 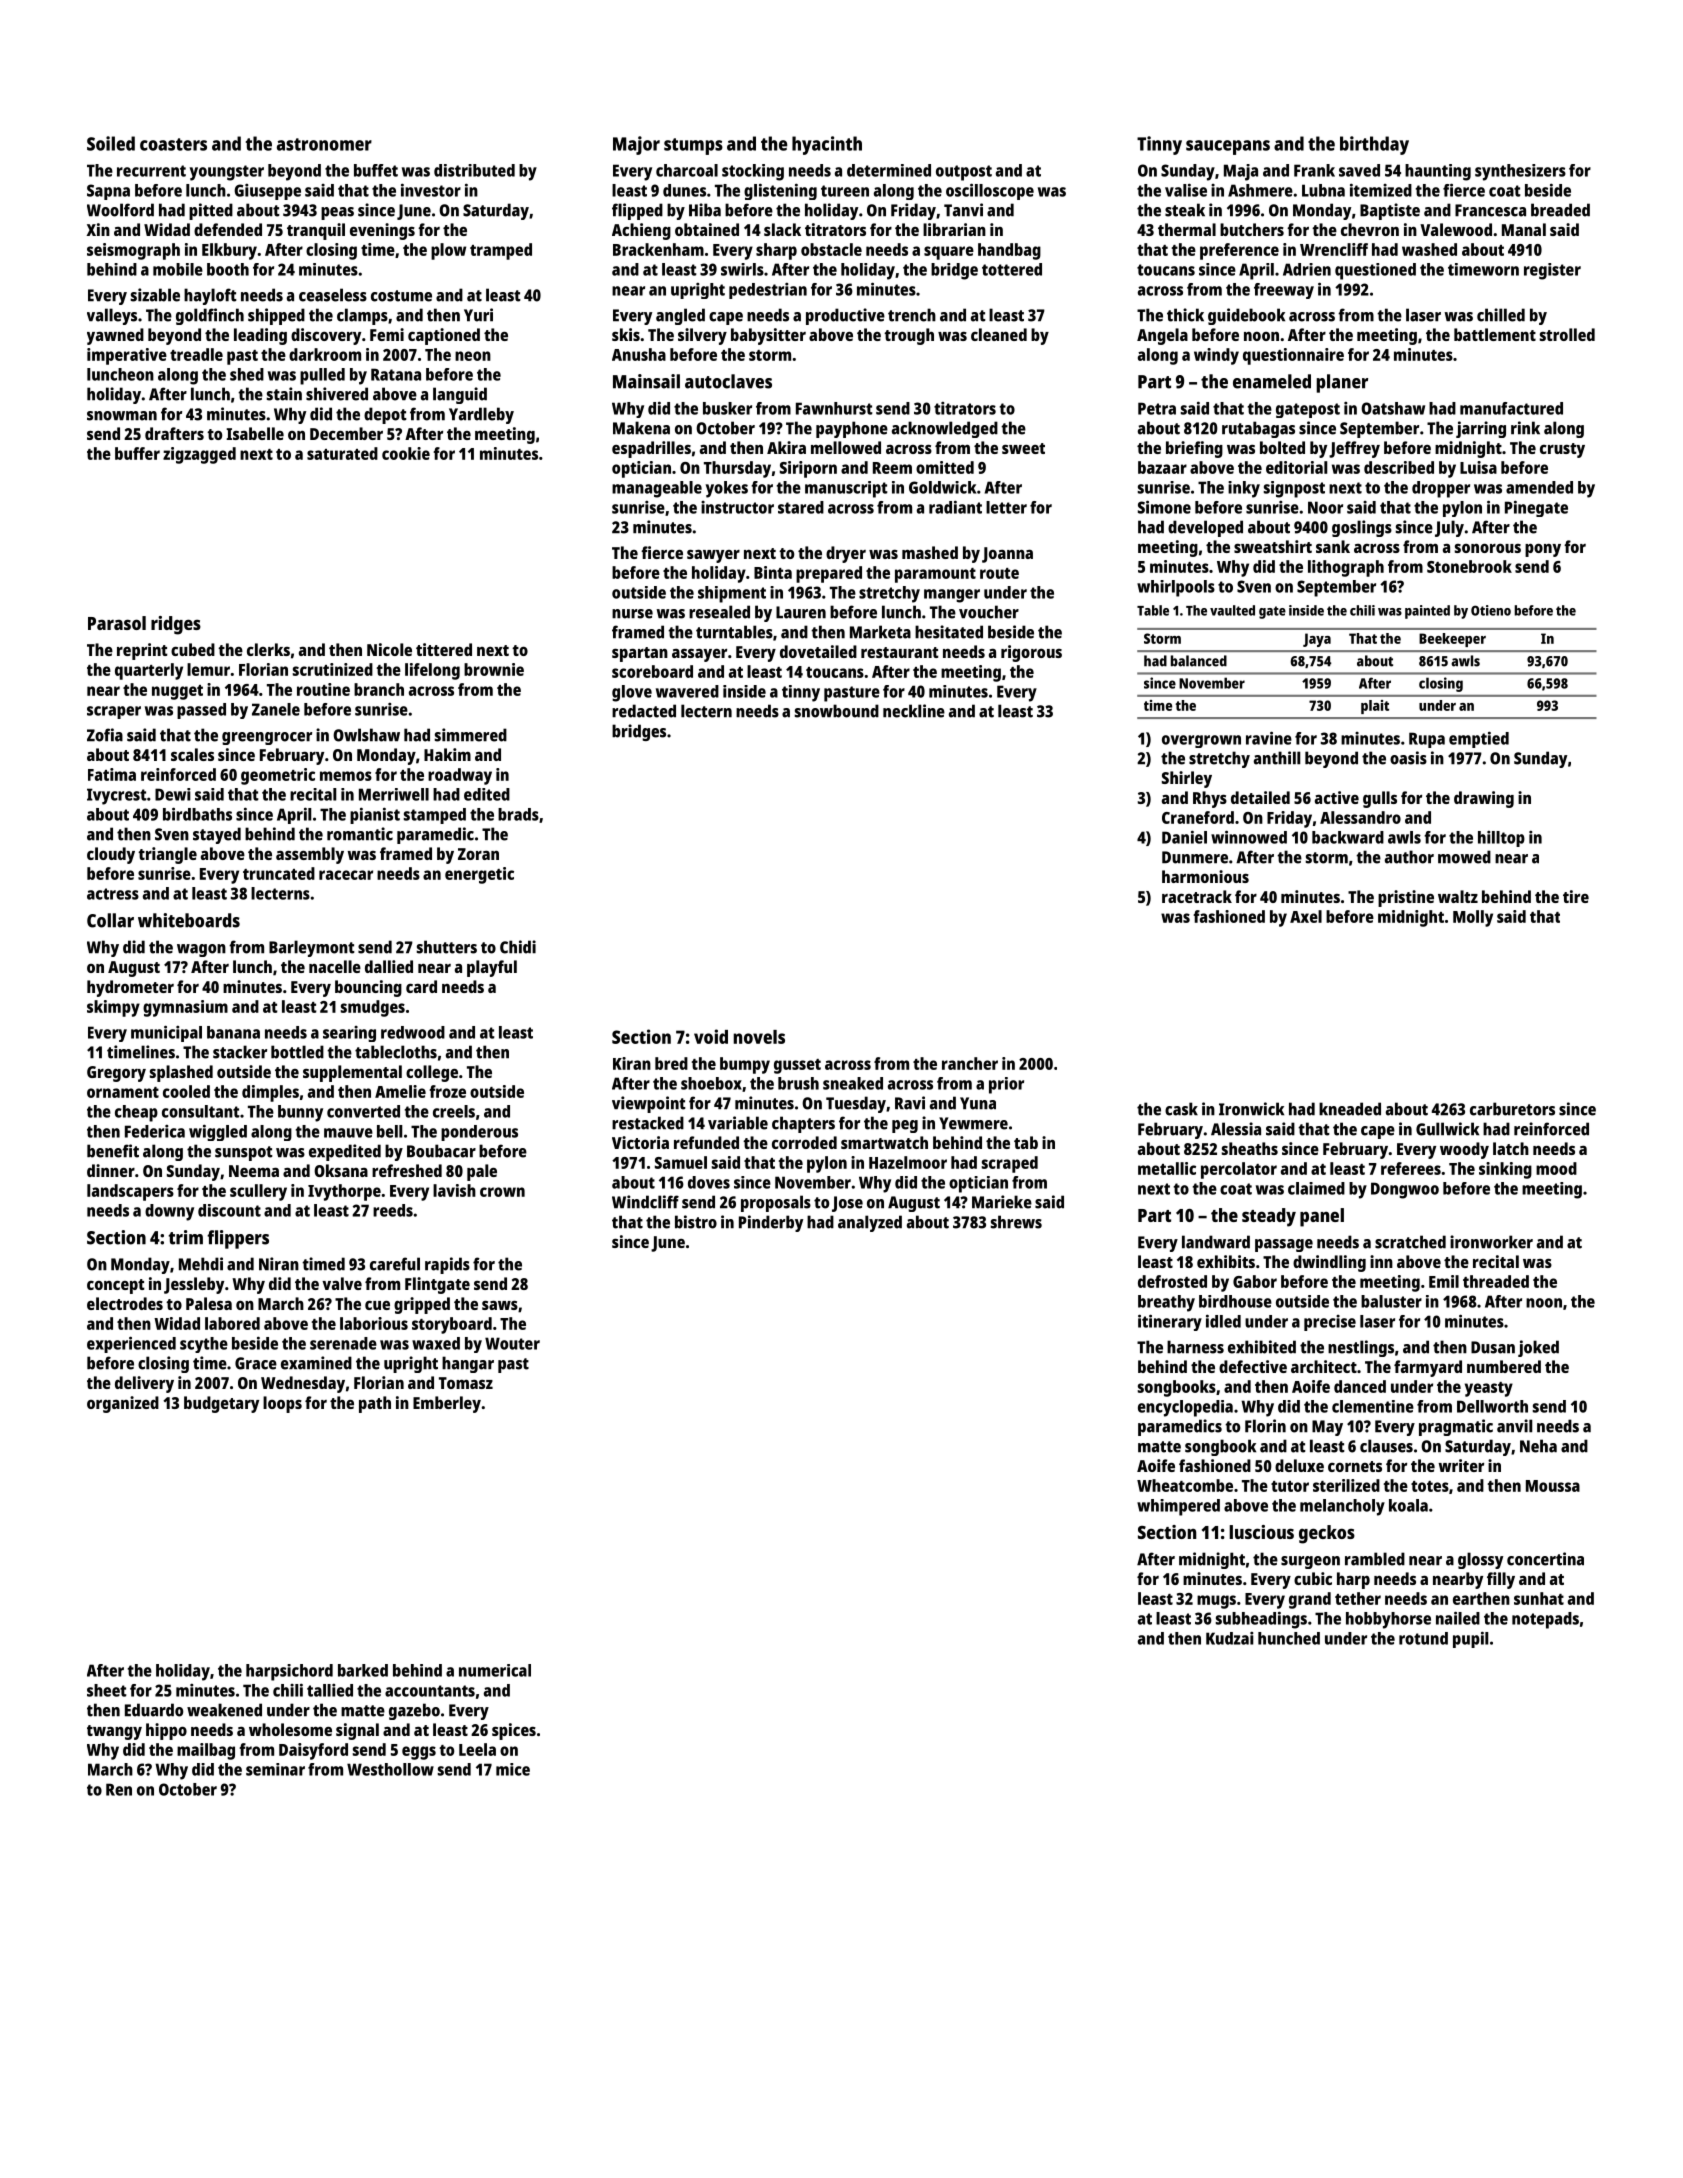 I want to click on Zoran, so click(x=478, y=854).
